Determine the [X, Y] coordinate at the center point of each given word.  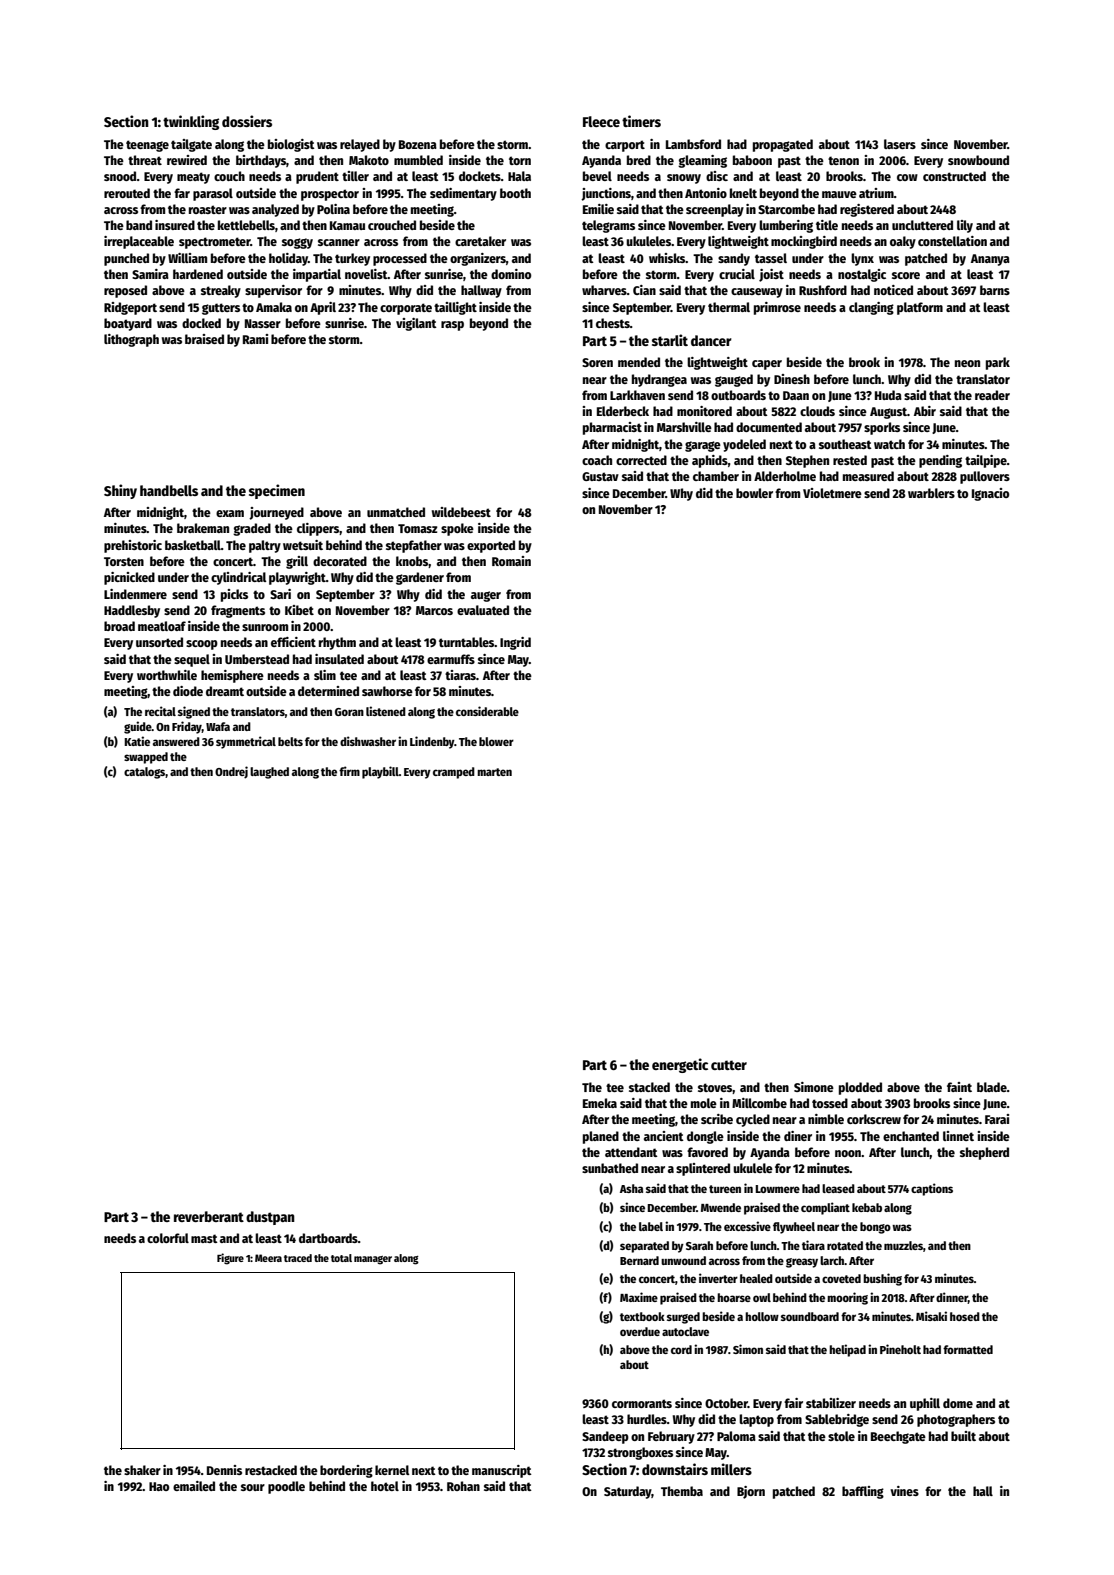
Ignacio [990, 494]
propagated [783, 145]
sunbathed [610, 1168]
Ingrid [515, 643]
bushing [882, 1279]
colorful [168, 1238]
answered [176, 741]
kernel [392, 1470]
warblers [931, 493]
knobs [412, 561]
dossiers [247, 121]
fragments [238, 611]
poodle [286, 1487]
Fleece [601, 121]
